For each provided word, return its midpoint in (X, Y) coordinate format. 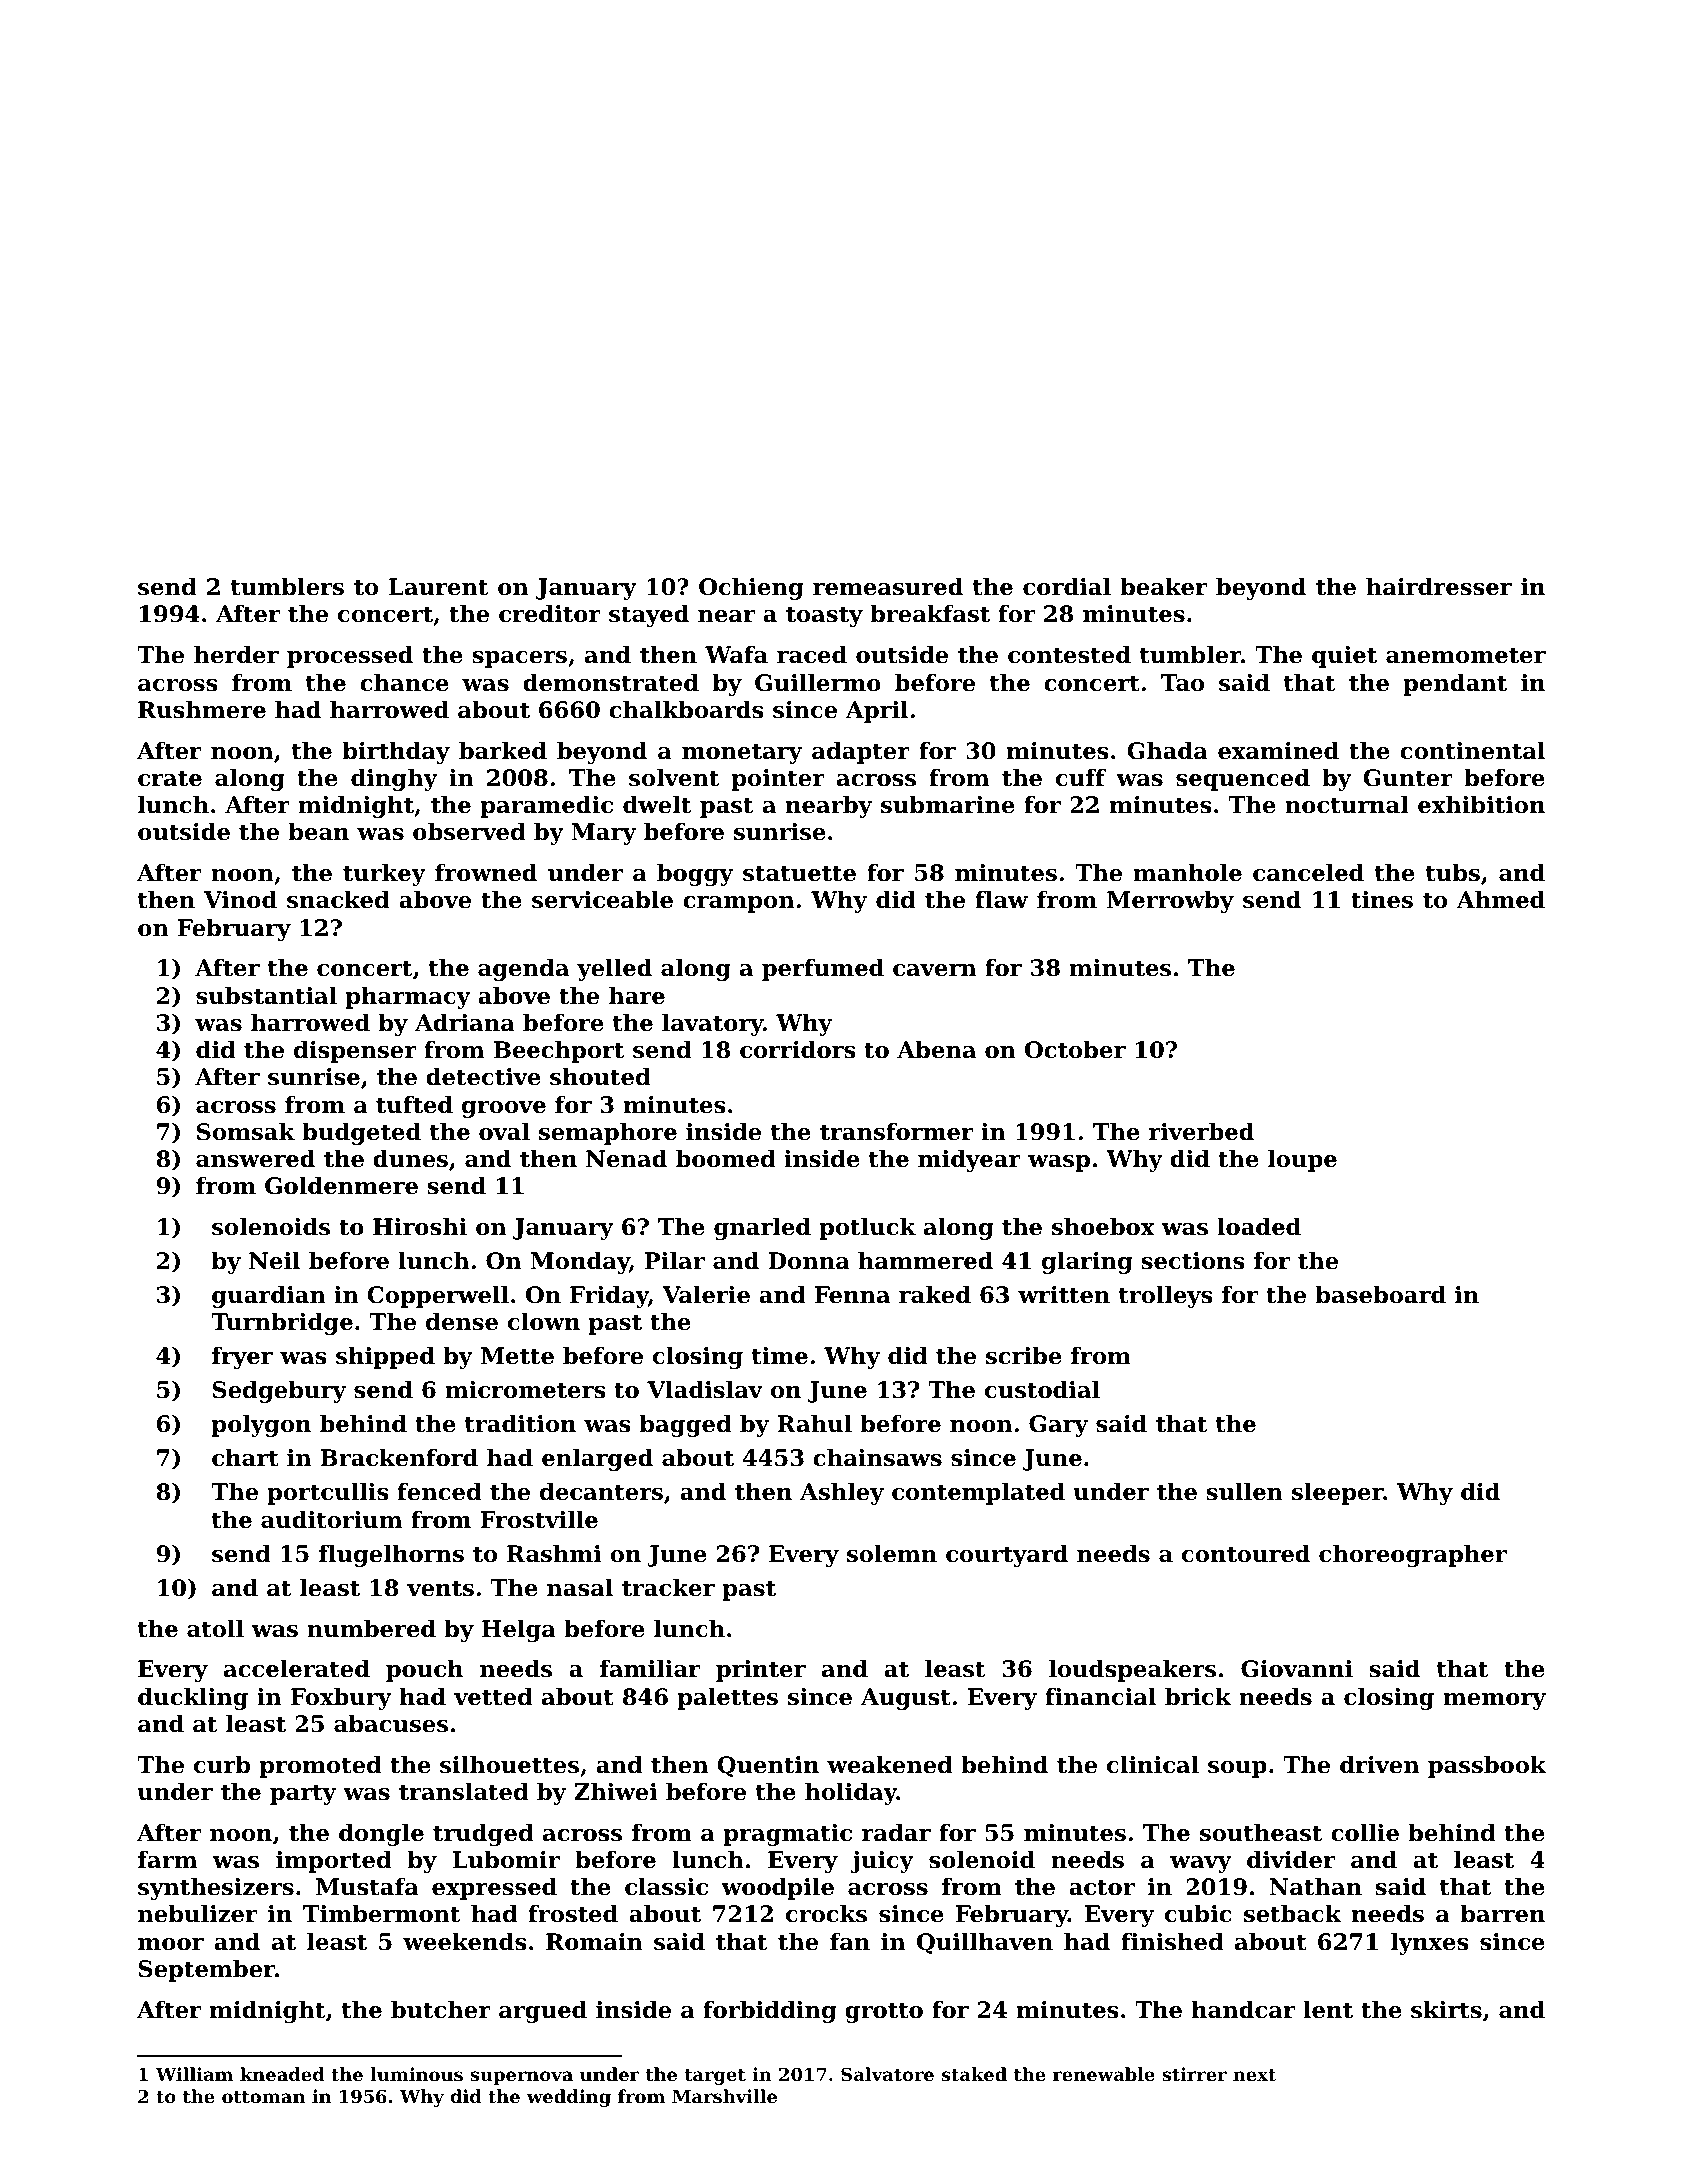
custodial (1042, 1390)
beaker (1163, 587)
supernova (521, 2078)
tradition (520, 1424)
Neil (274, 1261)
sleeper (1338, 1494)
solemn (892, 1554)
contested (1069, 655)
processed (350, 657)
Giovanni (1297, 1669)
